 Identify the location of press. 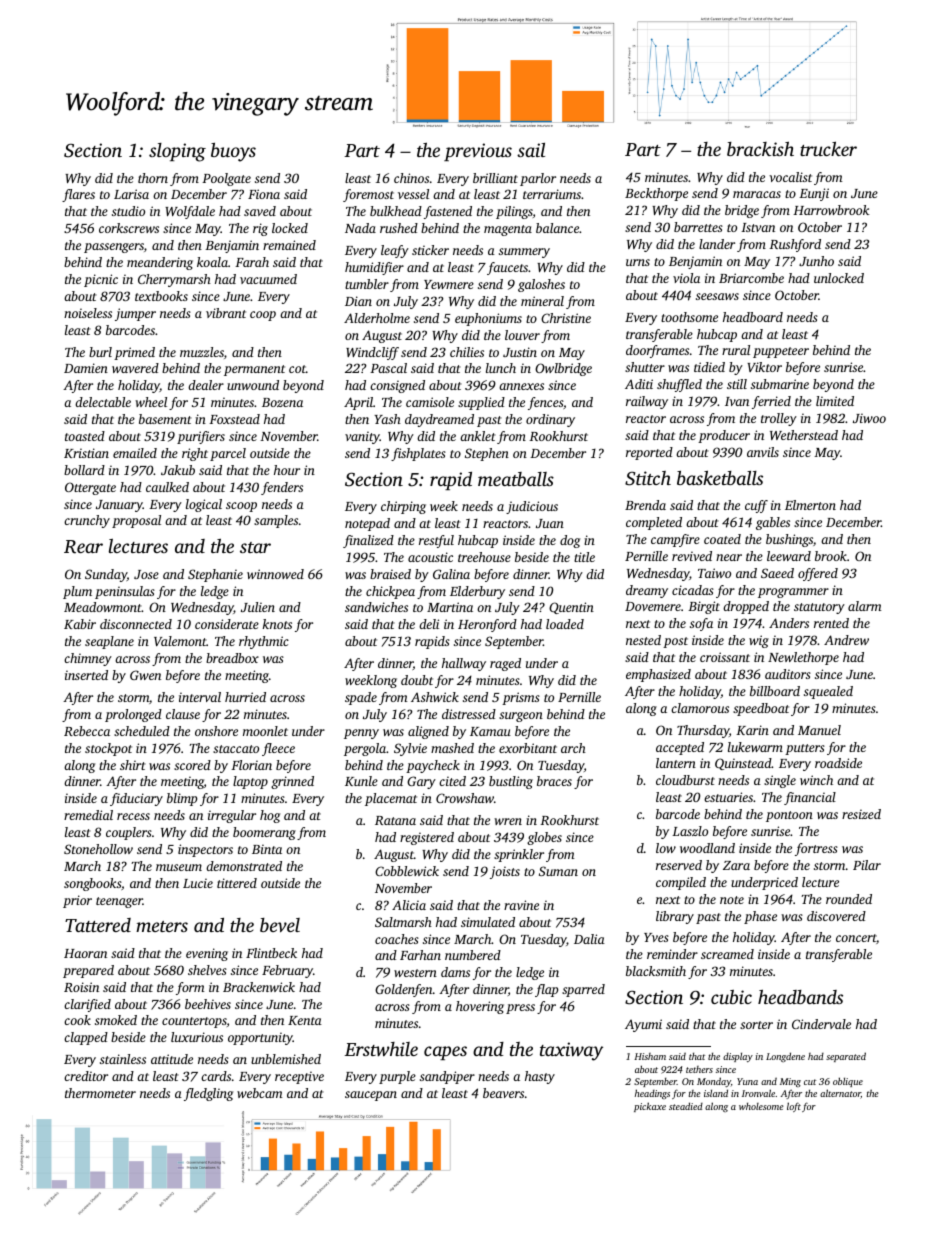
(520, 1009).
